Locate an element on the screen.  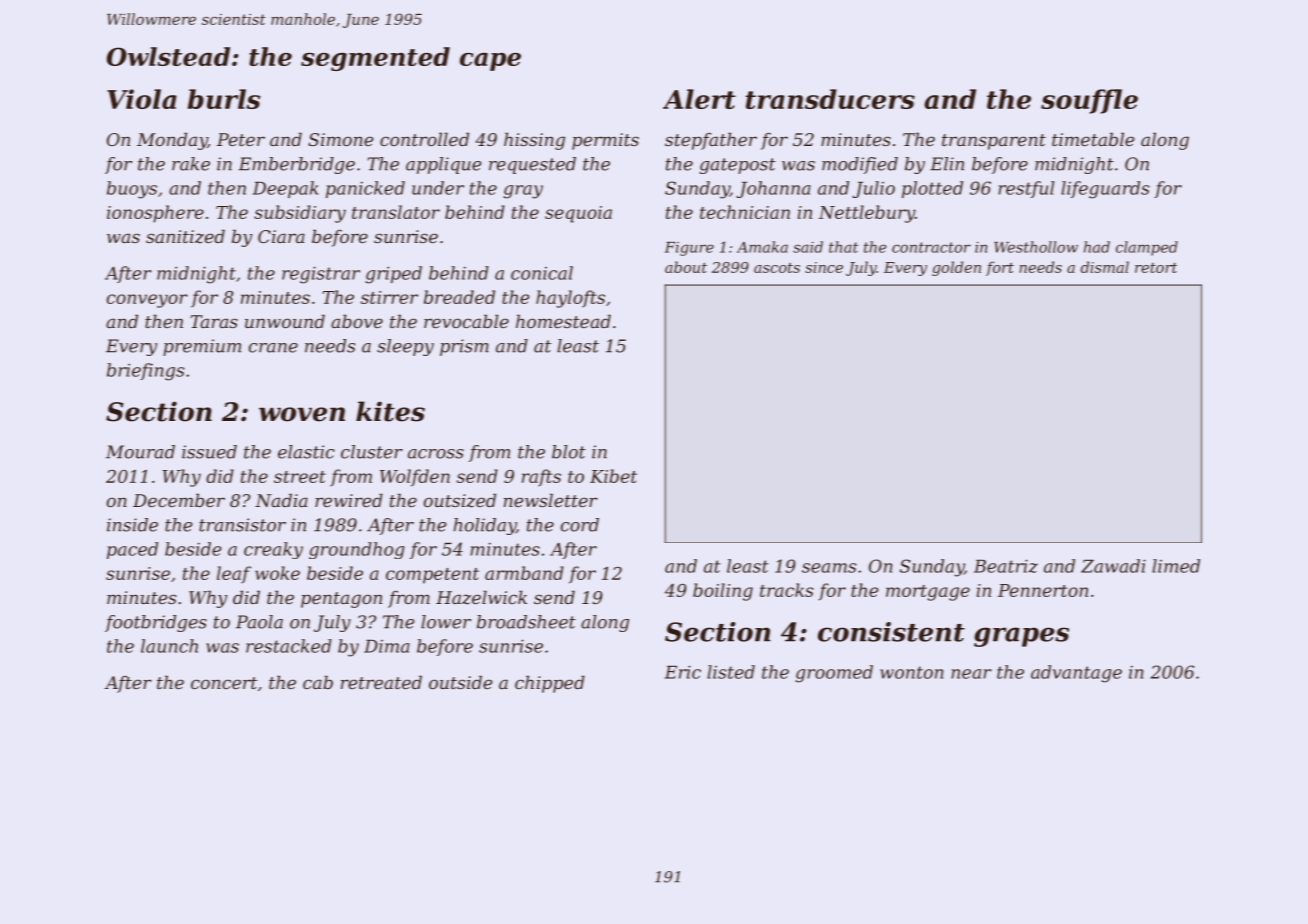
Zawadi is located at coordinates (1113, 566).
